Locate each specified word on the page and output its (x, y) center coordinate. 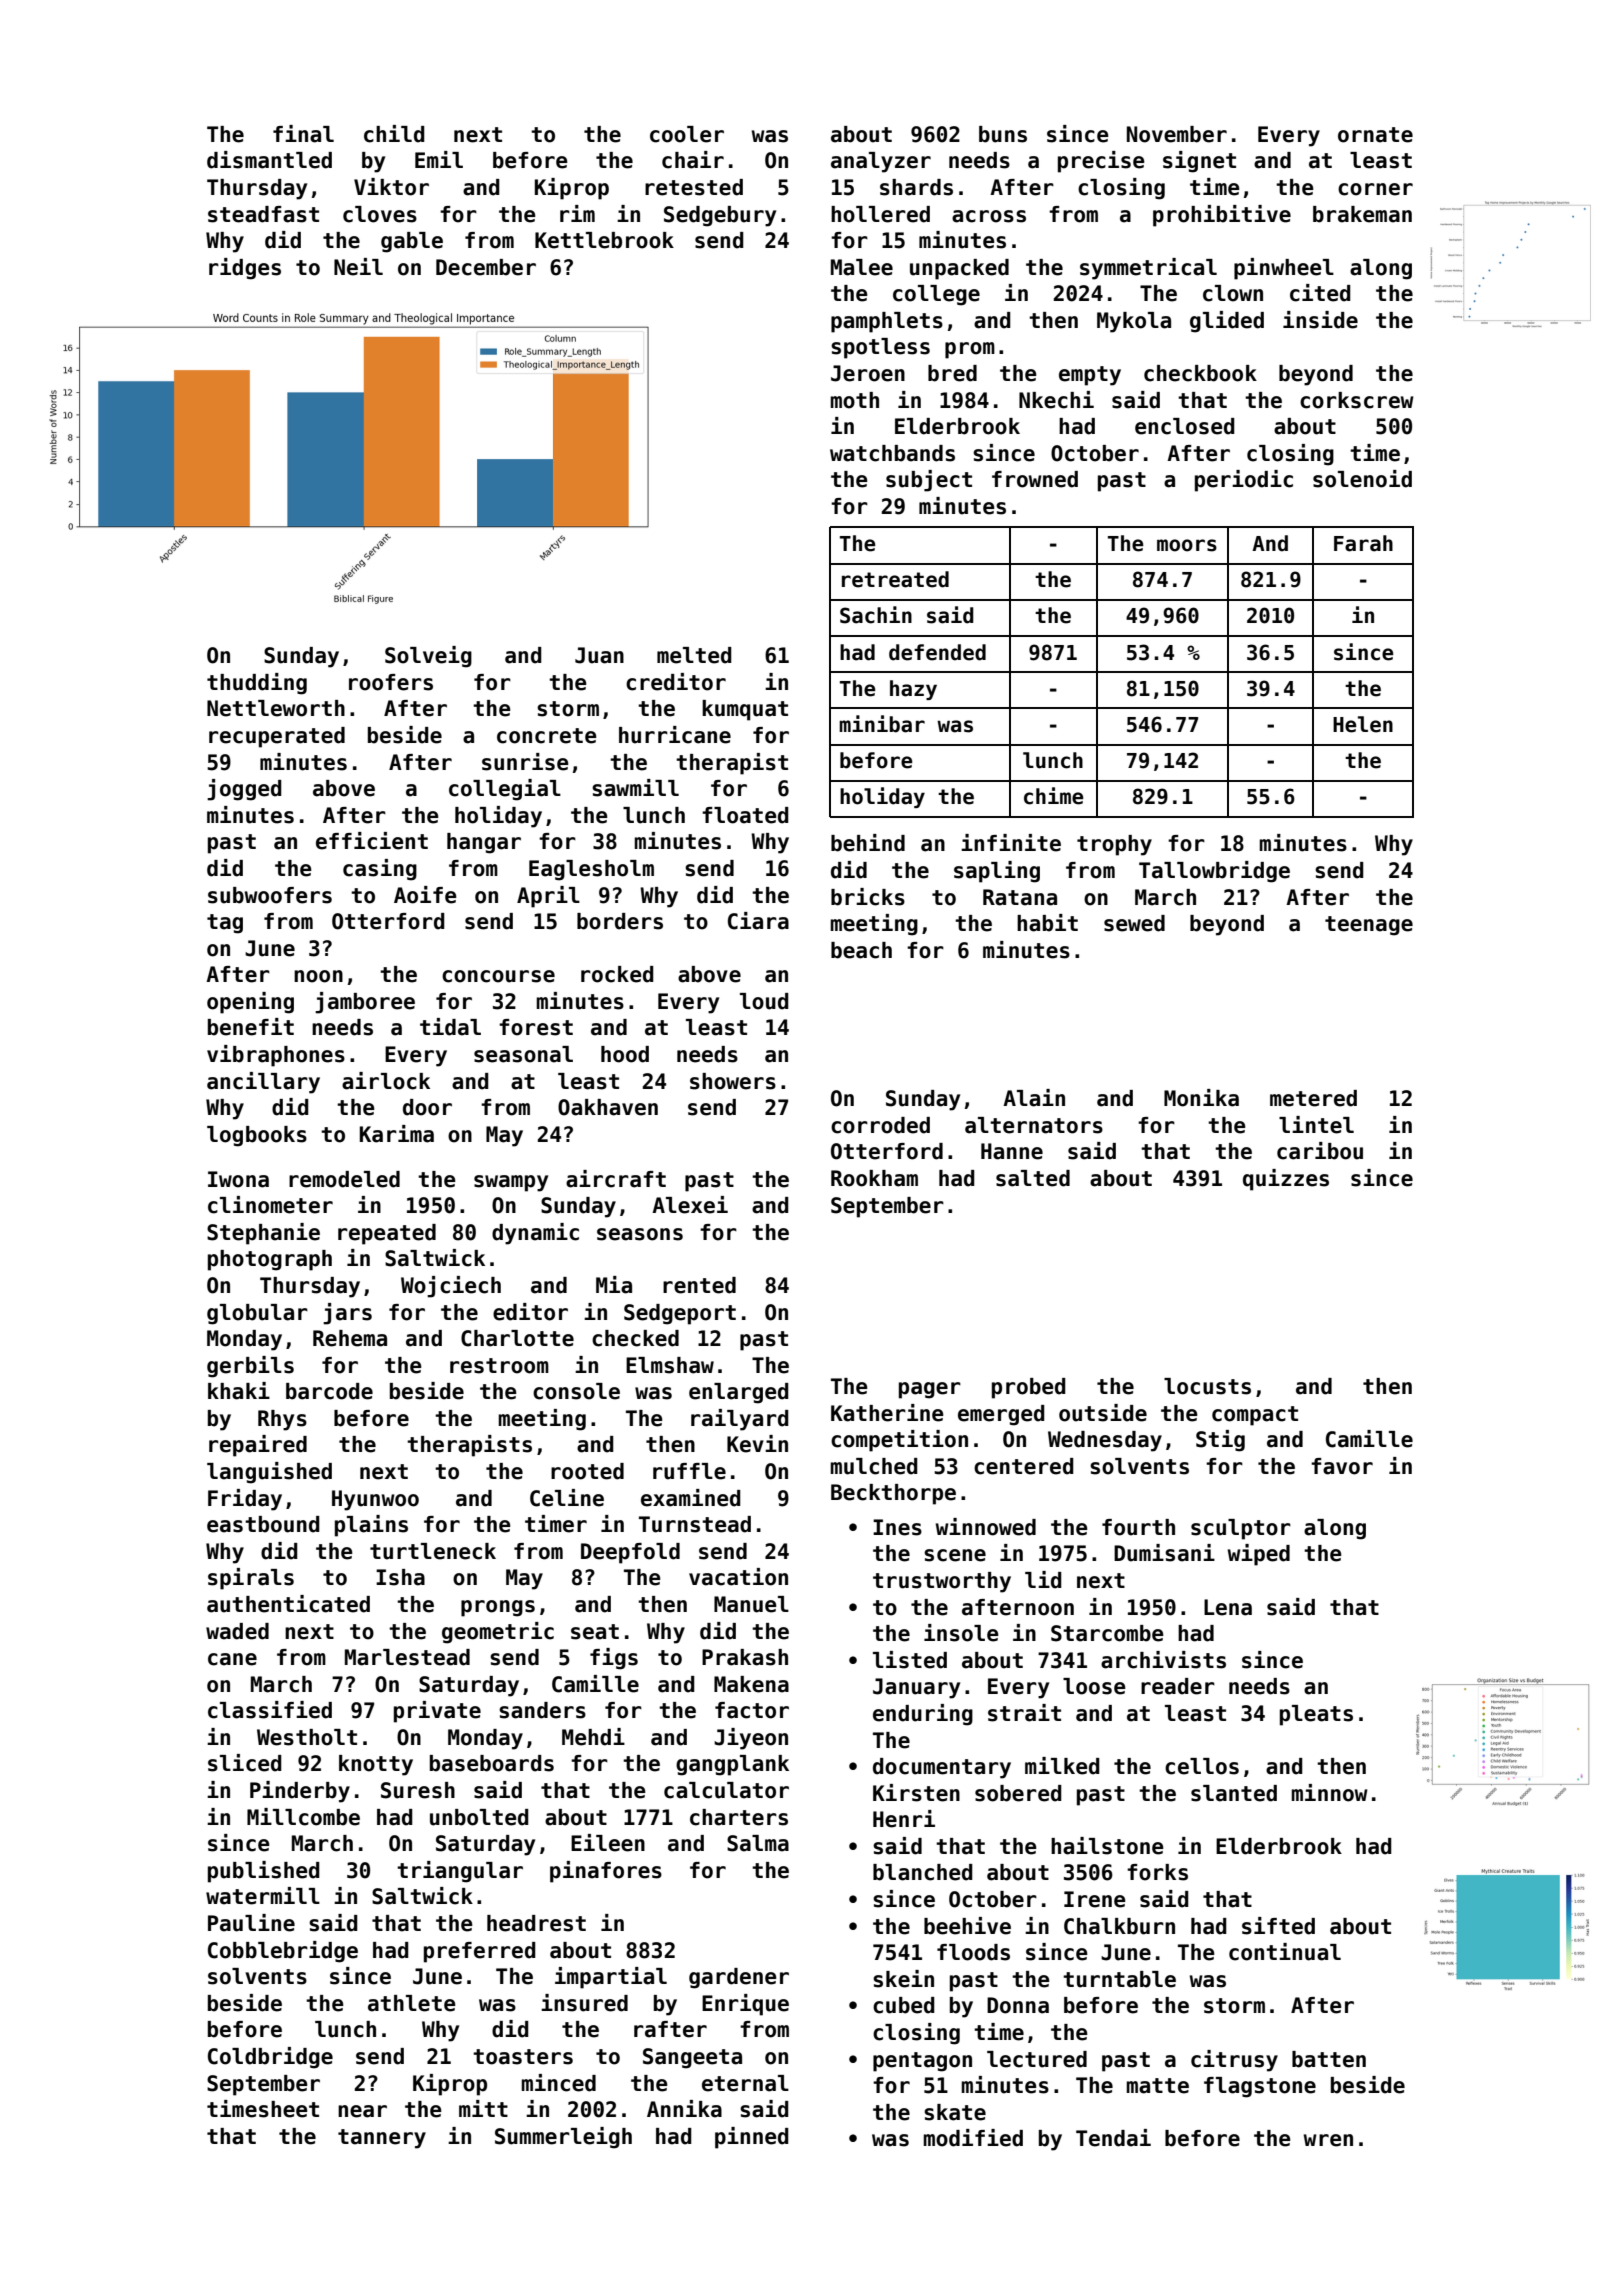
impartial (611, 1978)
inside (1320, 320)
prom (970, 350)
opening (250, 1003)
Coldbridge (270, 2058)
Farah (1363, 543)
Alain (1034, 1098)
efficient (372, 841)
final (303, 134)
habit (1047, 923)
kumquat (745, 710)
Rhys (282, 1420)
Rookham (874, 1178)
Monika (1201, 1098)
